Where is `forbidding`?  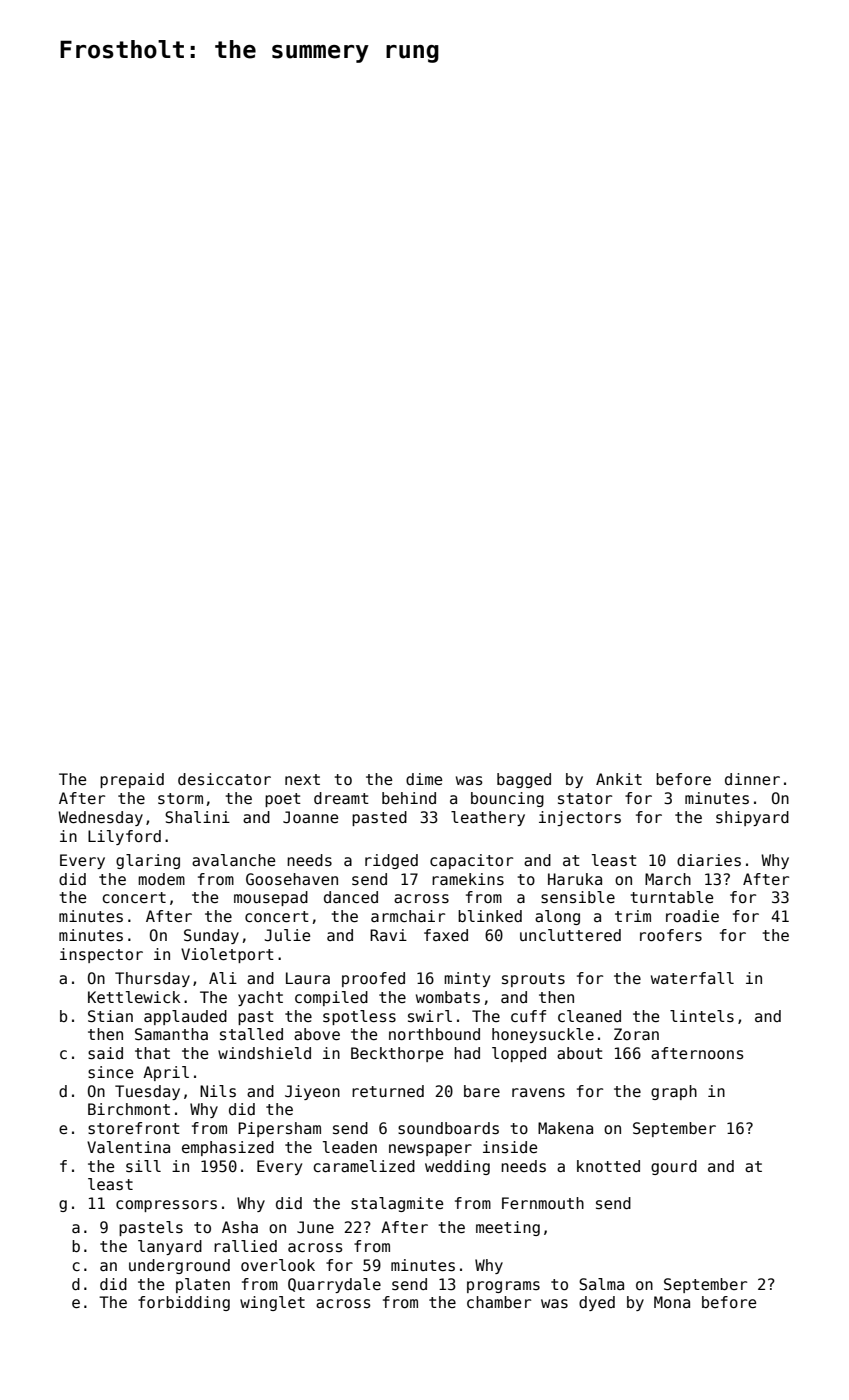 forbidding is located at coordinates (184, 1303).
